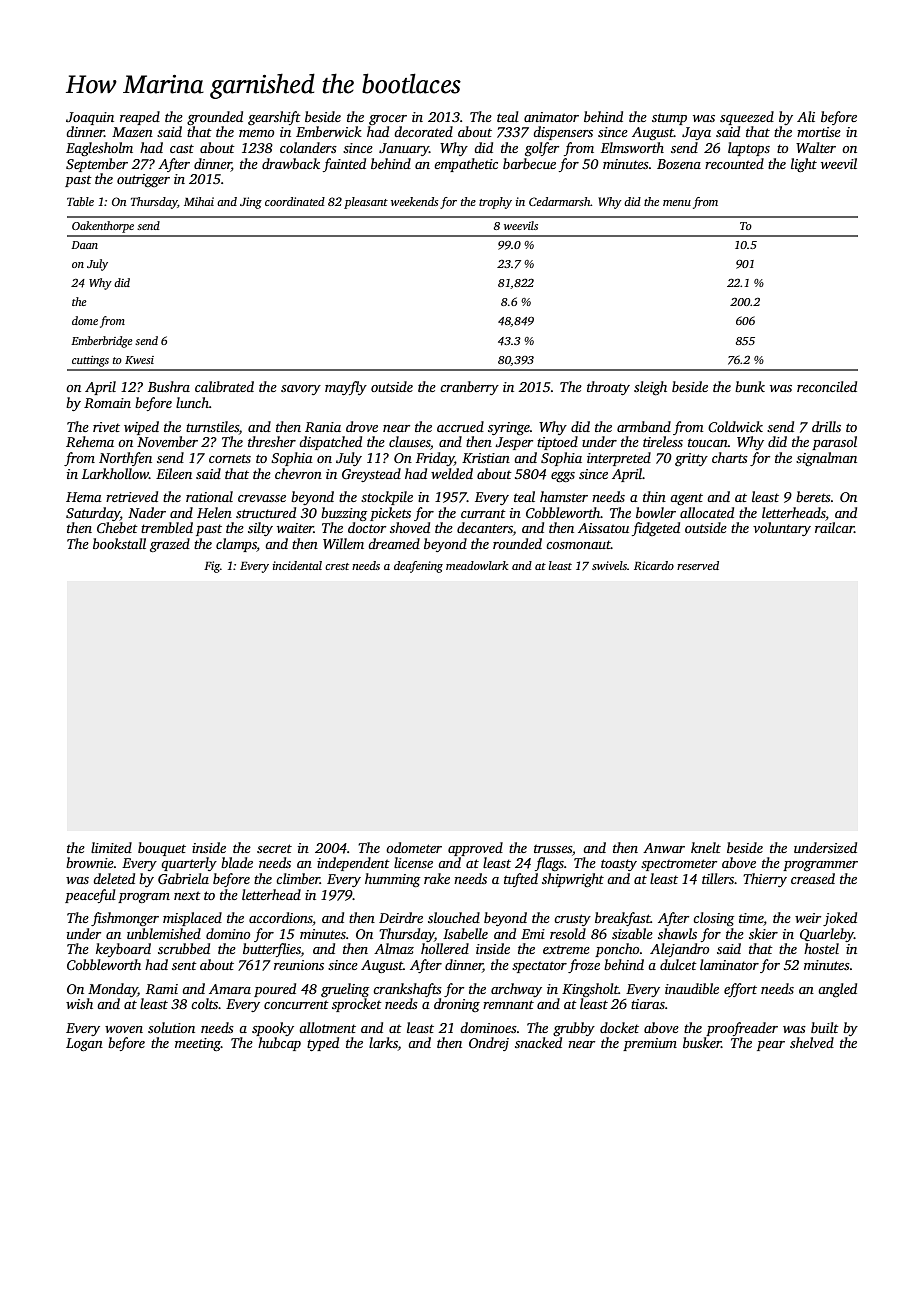 The image size is (924, 1314). Describe the element at coordinates (111, 847) in the image. I see `limited` at that location.
